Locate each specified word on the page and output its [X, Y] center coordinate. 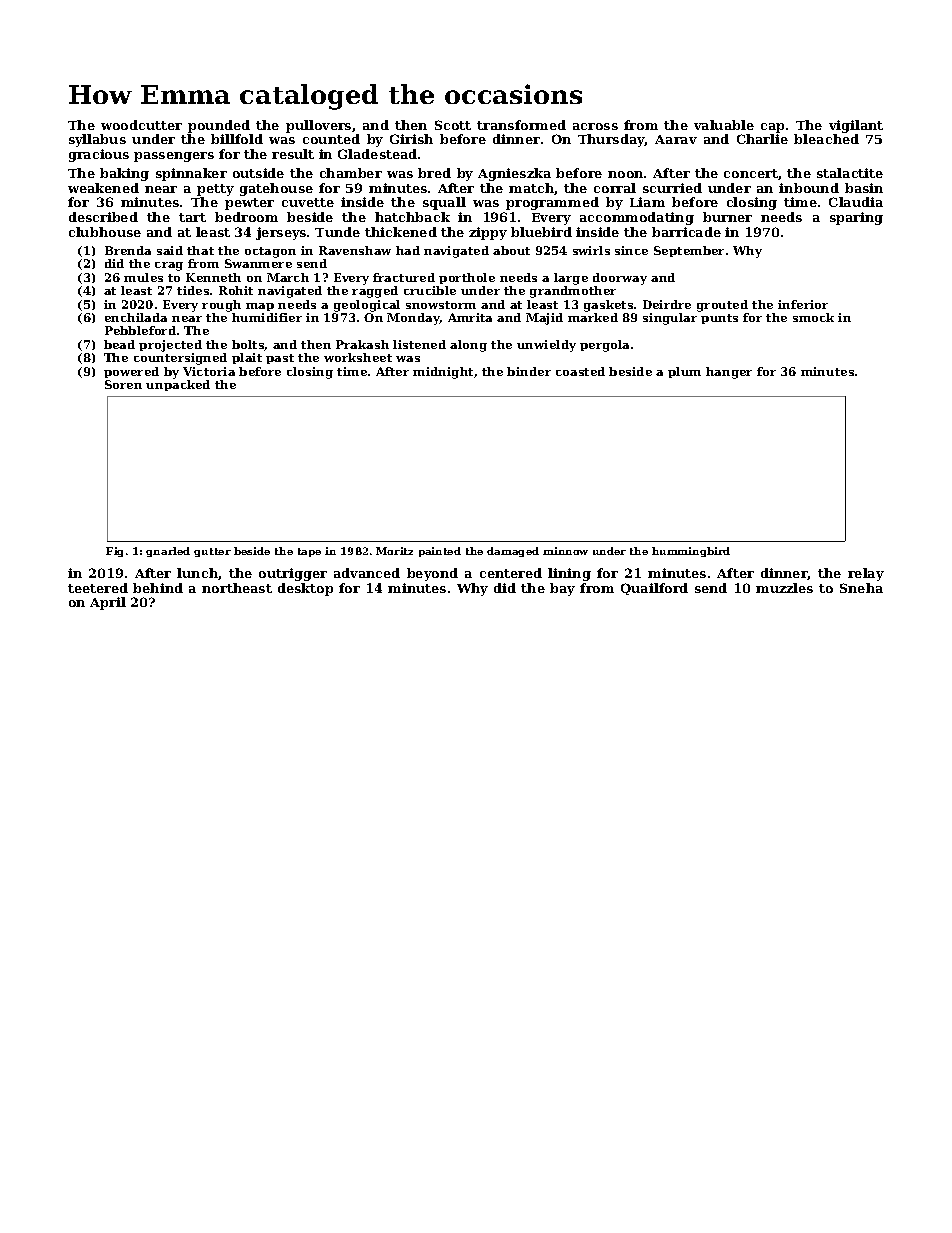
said [170, 250]
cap [772, 128]
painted [440, 552]
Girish [411, 139]
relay [866, 574]
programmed [552, 203]
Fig [114, 552]
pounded [219, 126]
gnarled [168, 552]
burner [727, 217]
